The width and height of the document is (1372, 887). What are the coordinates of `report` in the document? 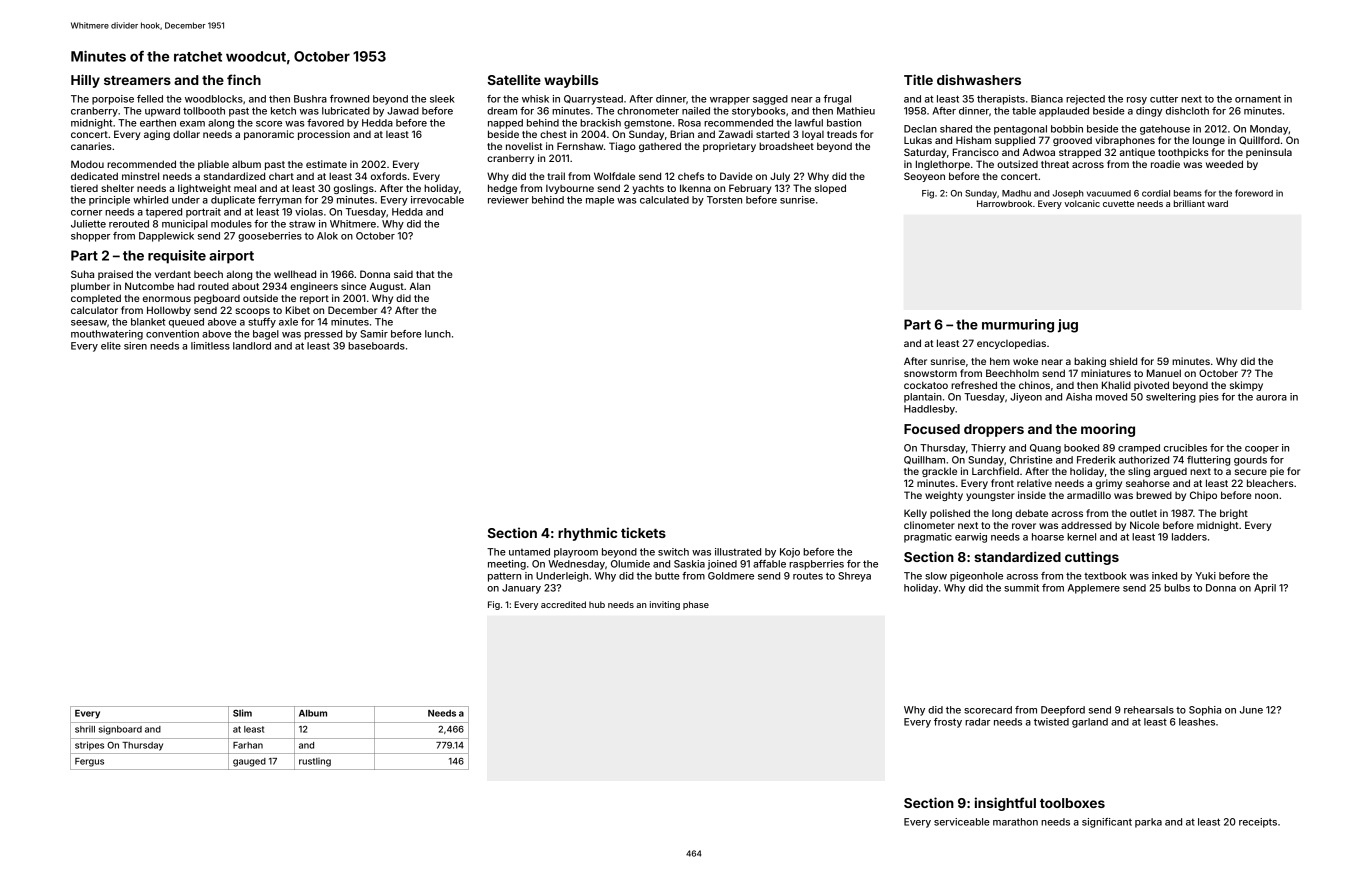 It's located at (314, 299).
